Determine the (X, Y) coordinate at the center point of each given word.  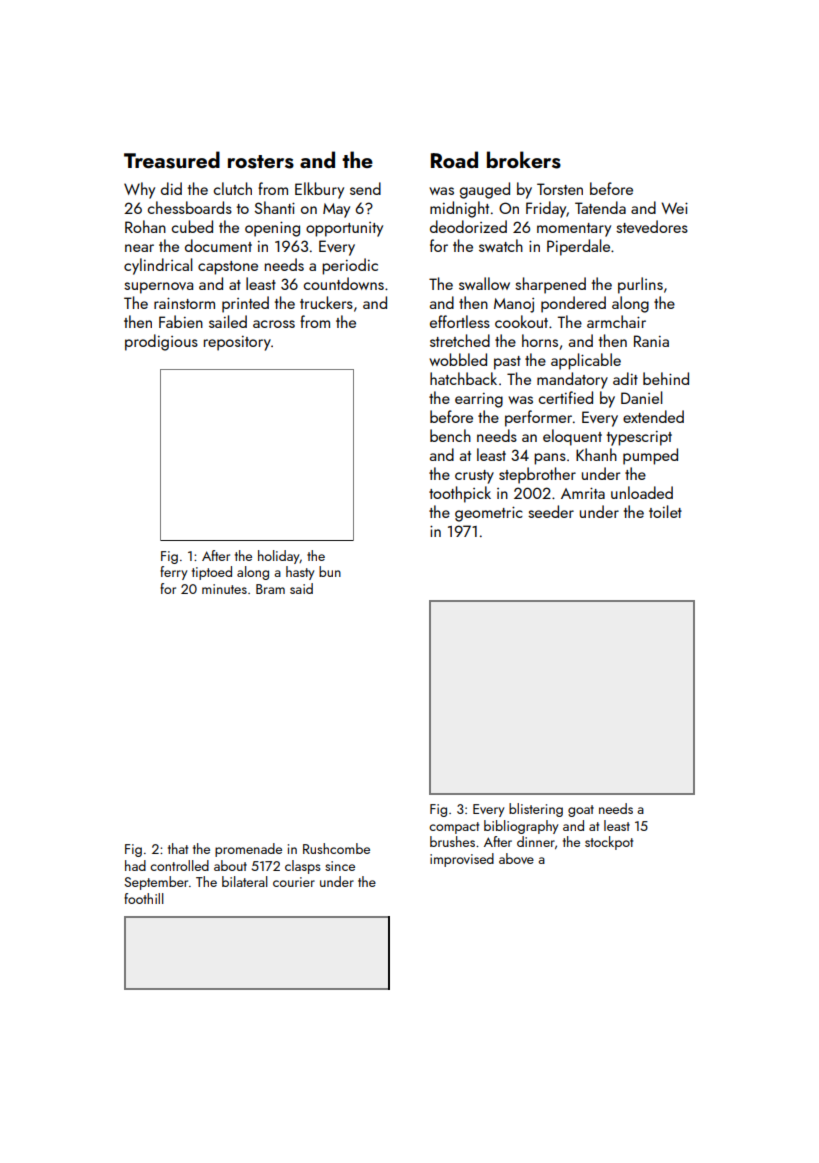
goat (581, 811)
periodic (350, 266)
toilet (665, 511)
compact (454, 828)
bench (450, 435)
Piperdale (578, 247)
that (178, 848)
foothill (144, 898)
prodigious (161, 342)
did (171, 188)
